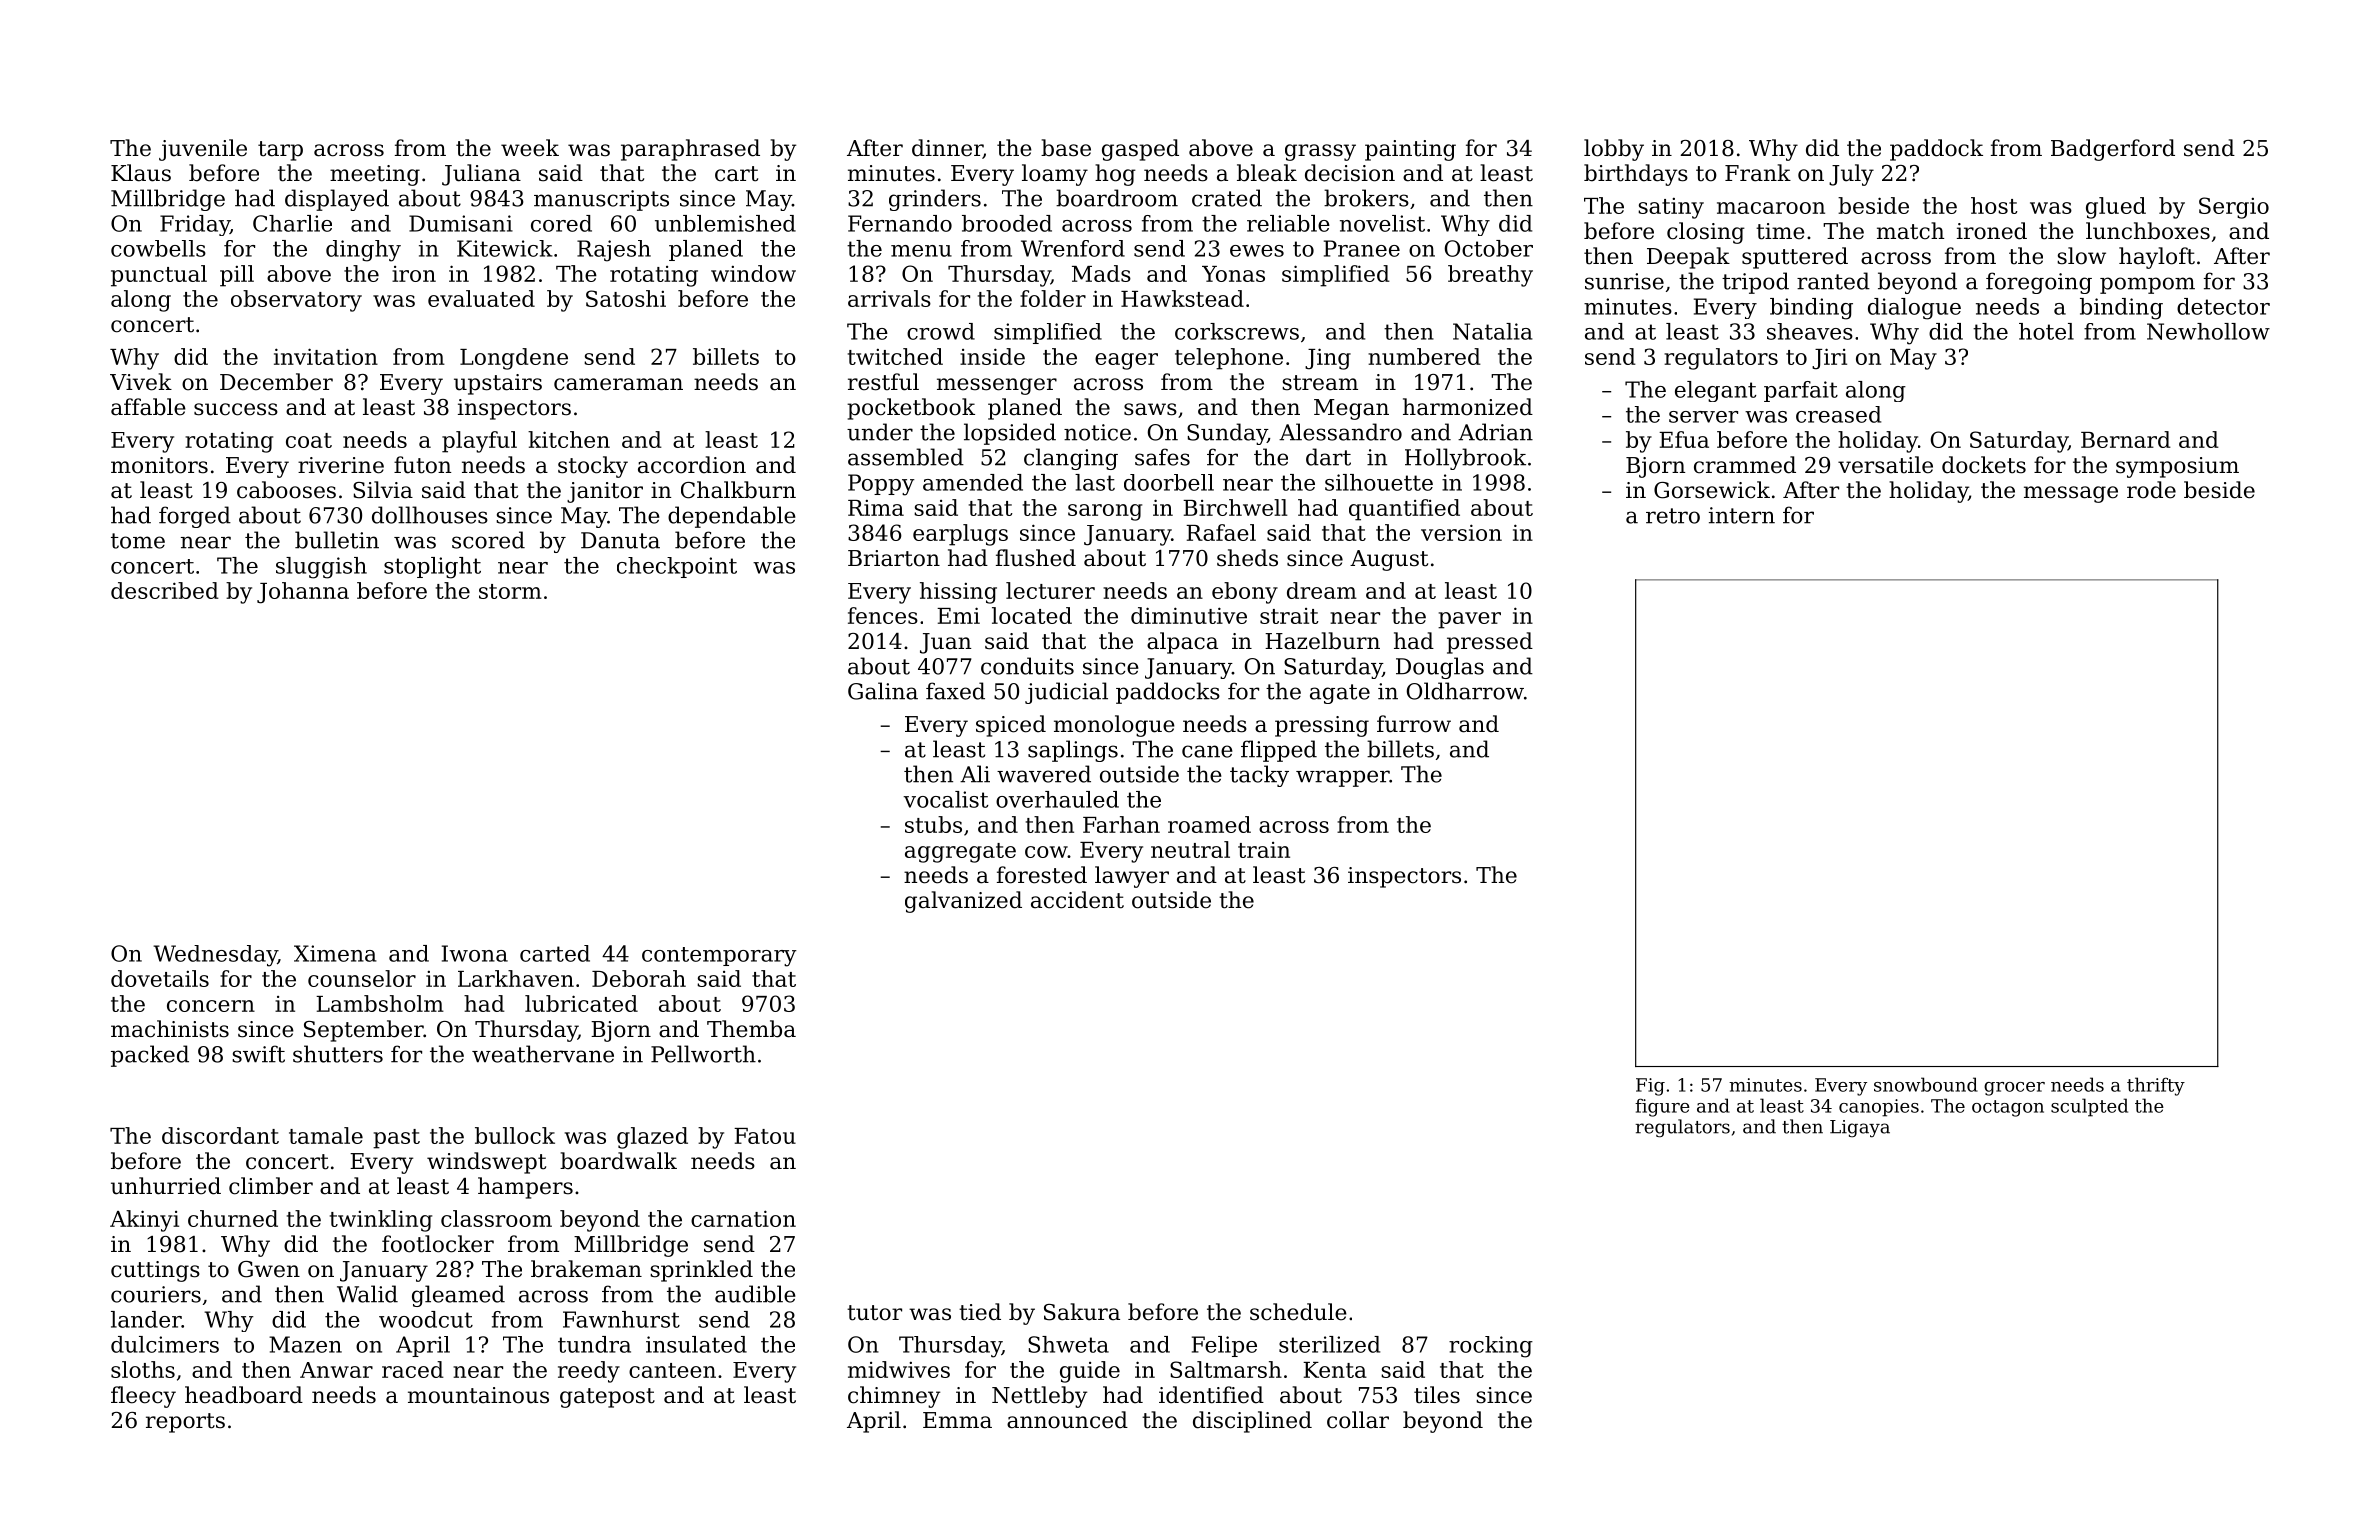  I want to click on Sakura, so click(1082, 1312).
